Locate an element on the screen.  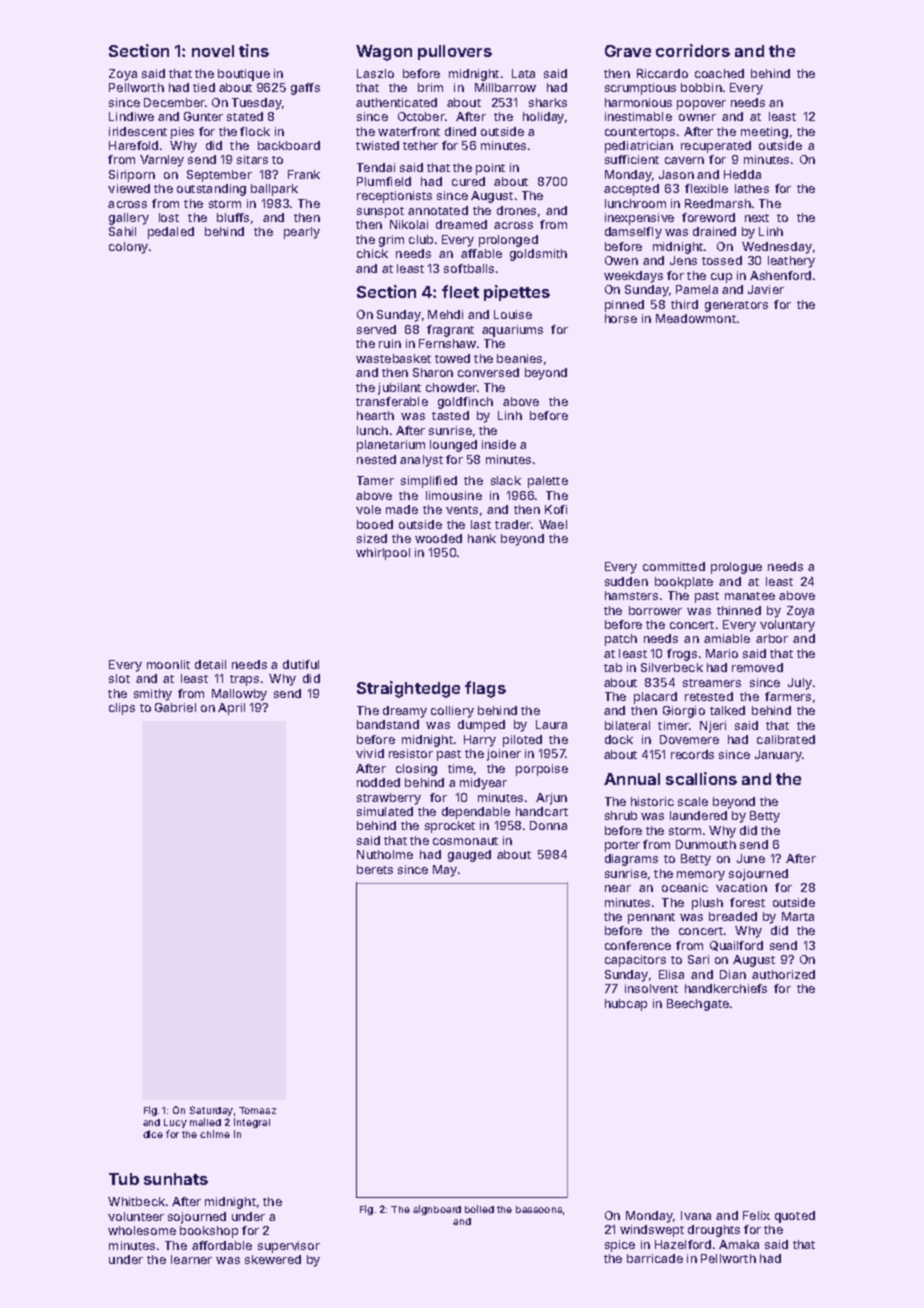
foreword is located at coordinates (708, 217).
